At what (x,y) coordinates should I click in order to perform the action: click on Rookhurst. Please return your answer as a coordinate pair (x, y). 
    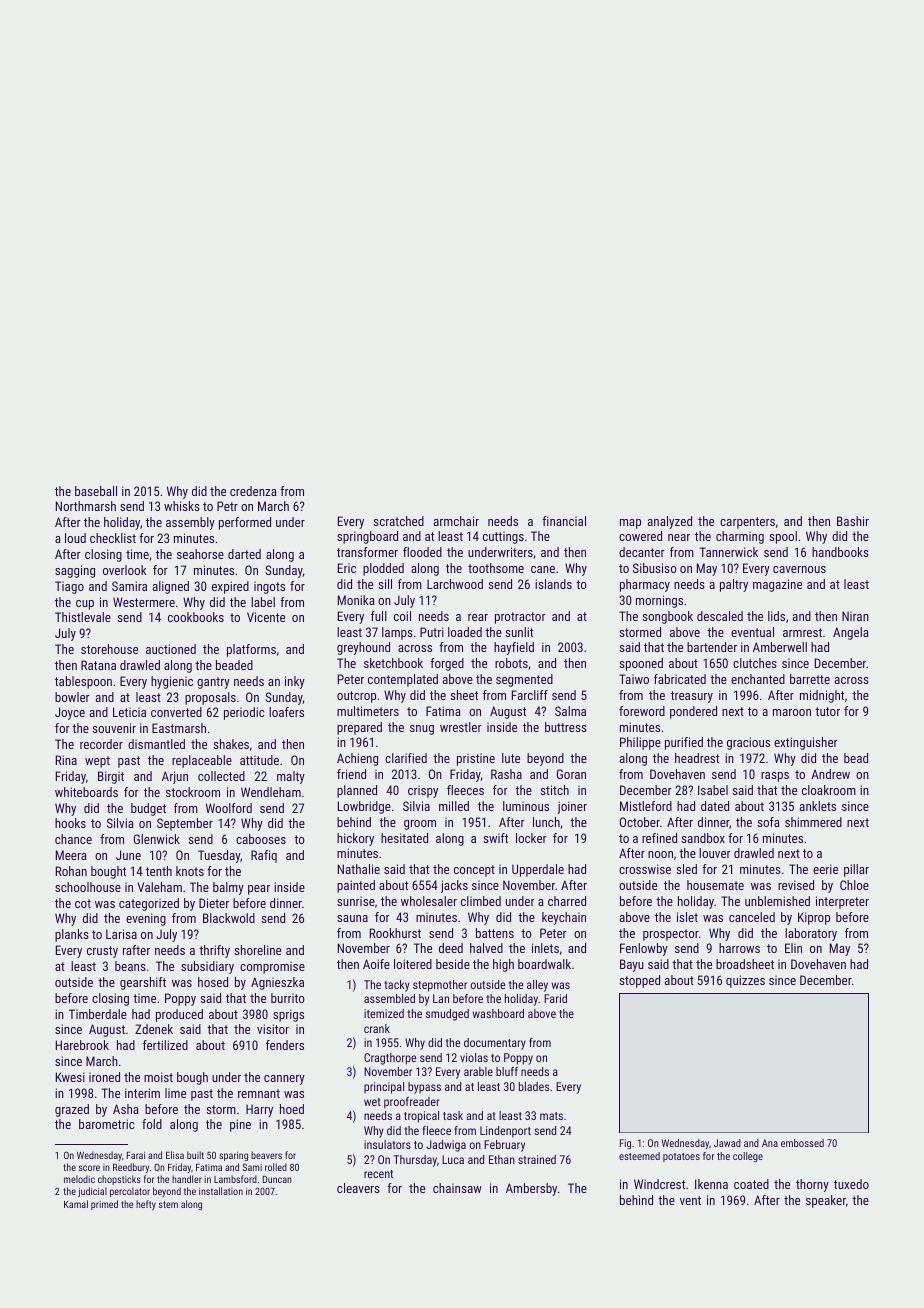
    Looking at the image, I should click on (395, 933).
